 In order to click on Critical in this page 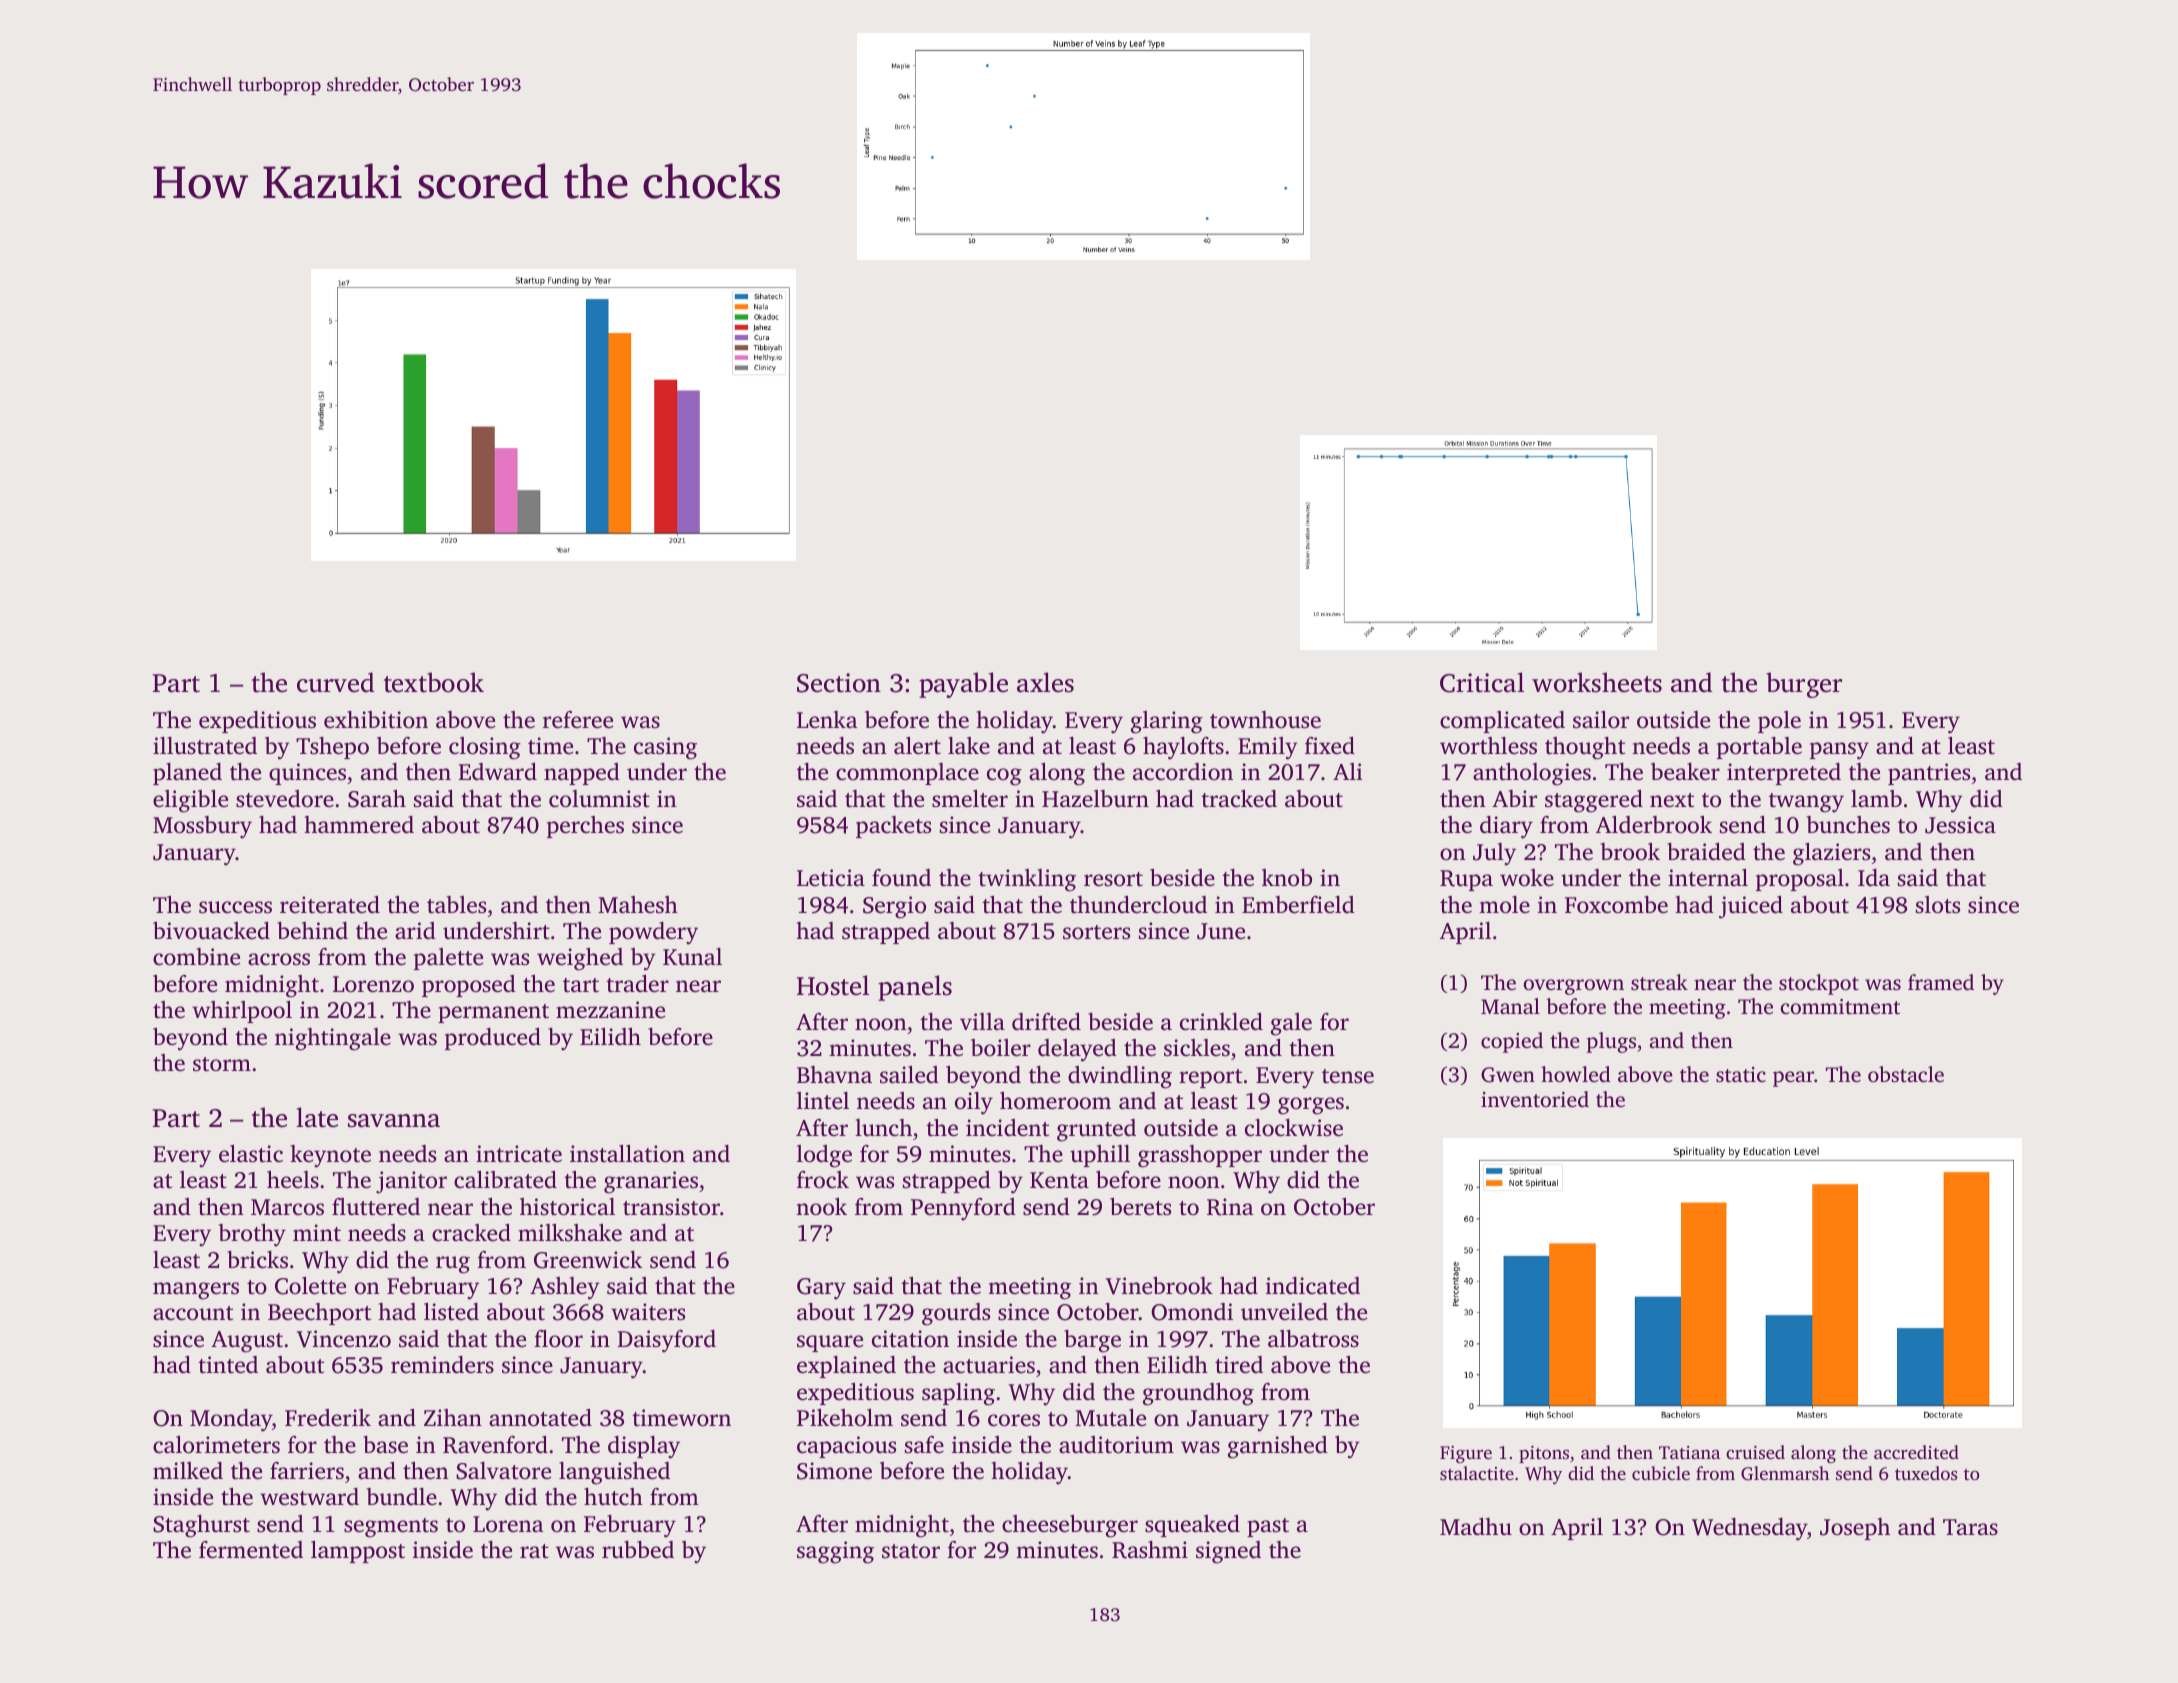, I will do `click(1482, 682)`.
